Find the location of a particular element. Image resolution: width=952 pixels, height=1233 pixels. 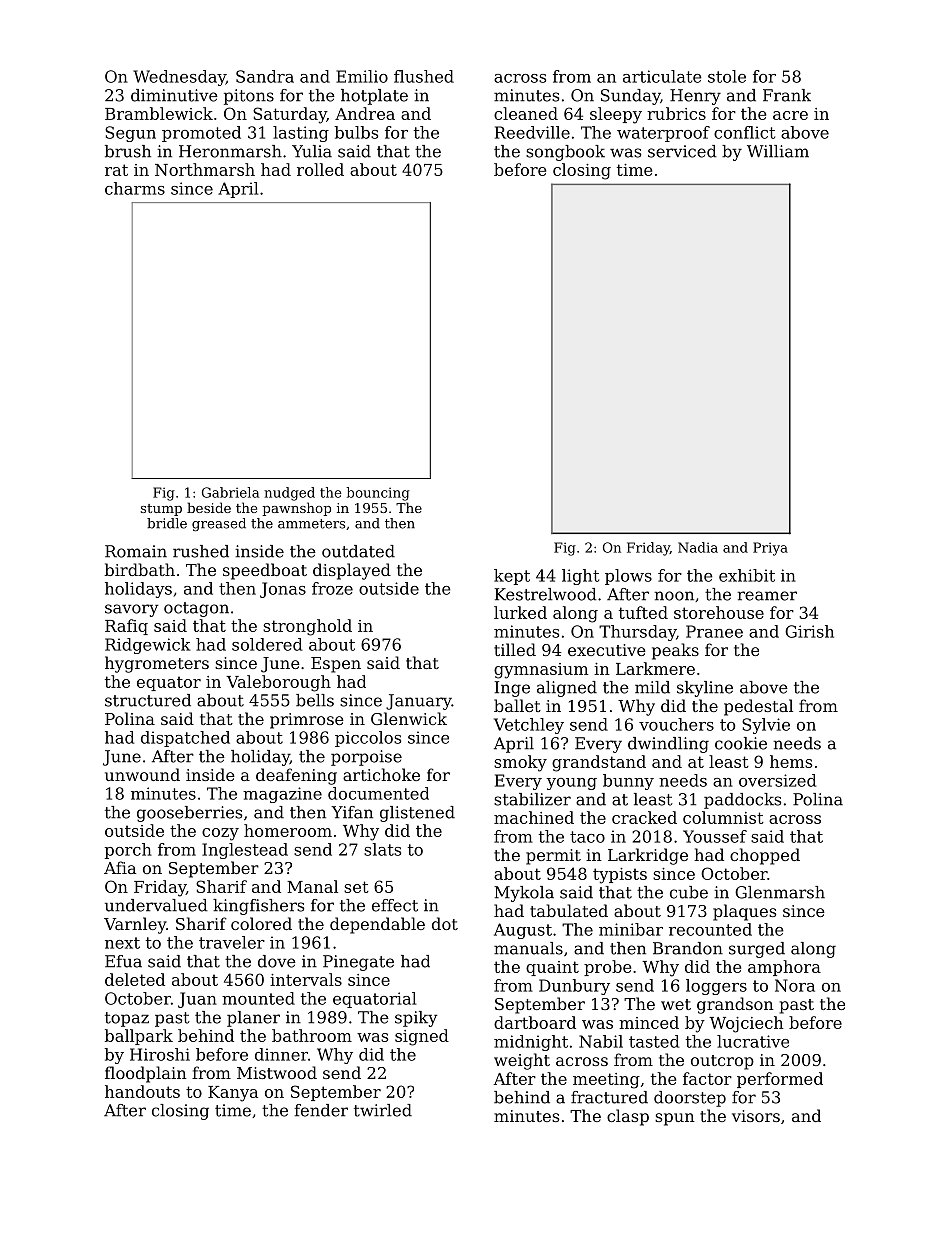

noon is located at coordinates (674, 596).
